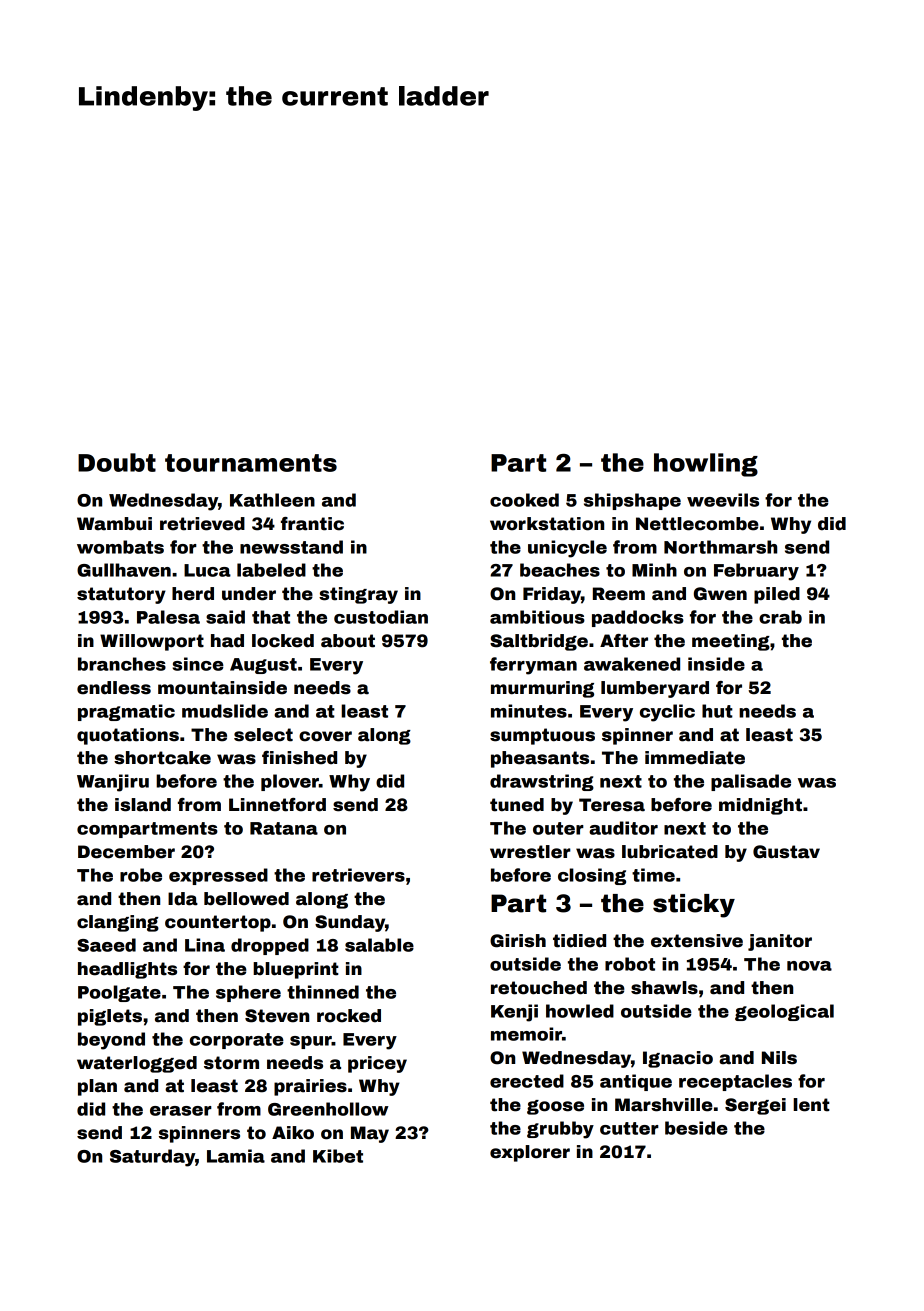  I want to click on awakened, so click(632, 664).
